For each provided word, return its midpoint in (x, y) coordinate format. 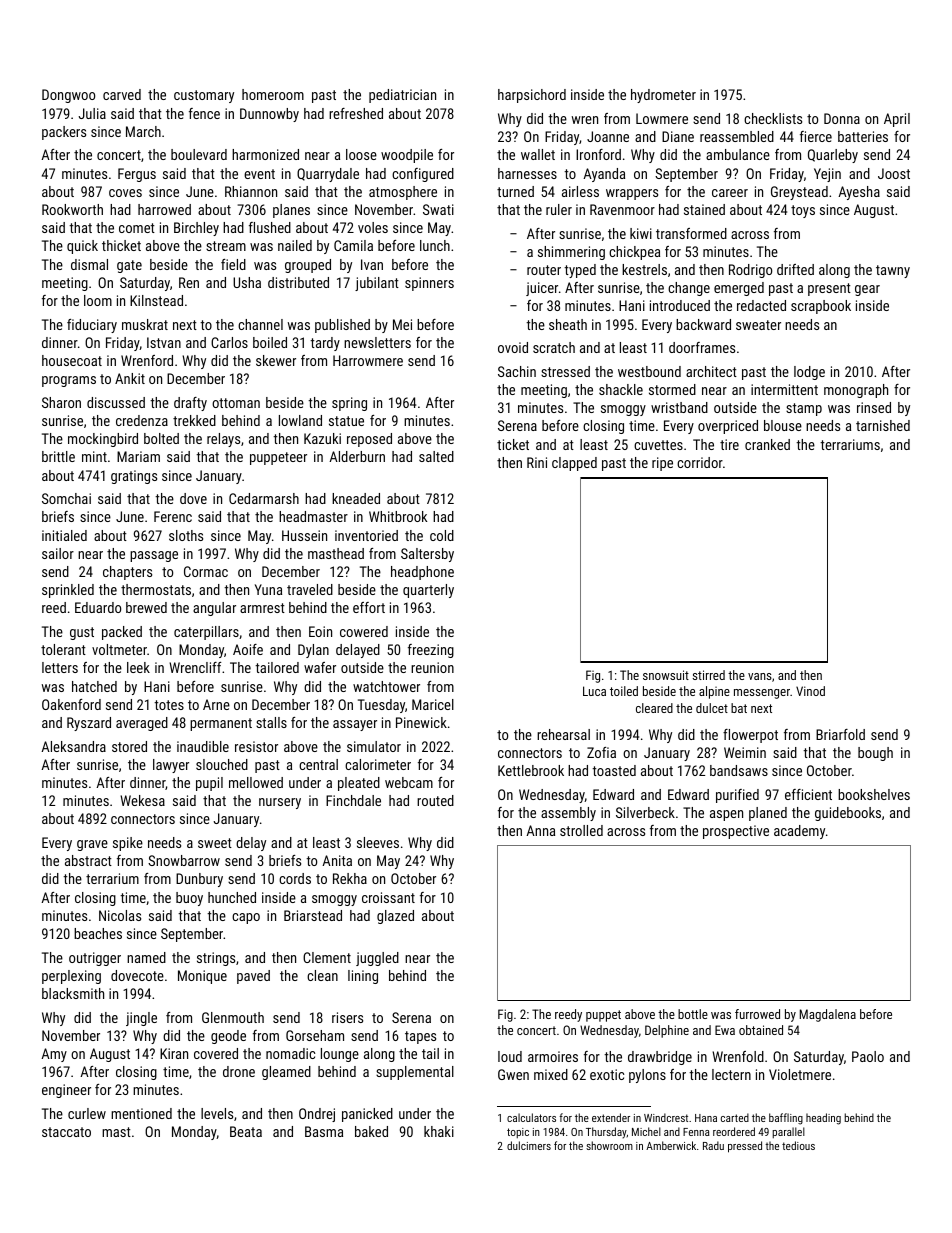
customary (204, 96)
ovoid (513, 347)
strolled (581, 830)
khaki (439, 1131)
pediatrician (402, 96)
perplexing (71, 977)
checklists (773, 118)
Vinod (810, 691)
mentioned (141, 1113)
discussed (116, 402)
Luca (594, 691)
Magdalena (828, 1015)
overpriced (728, 427)
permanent (221, 724)
